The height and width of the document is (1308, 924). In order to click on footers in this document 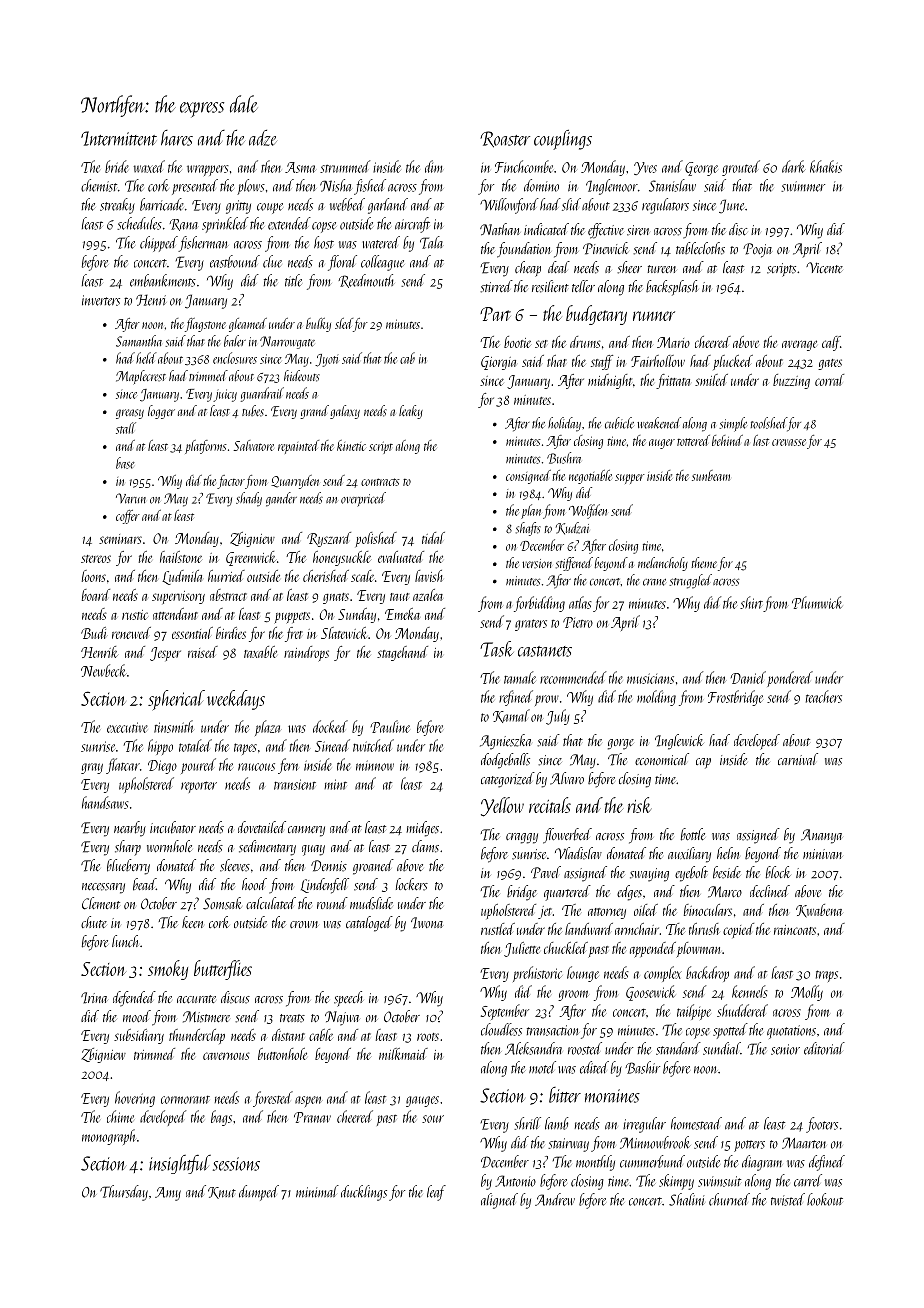, I will do `click(822, 1125)`.
